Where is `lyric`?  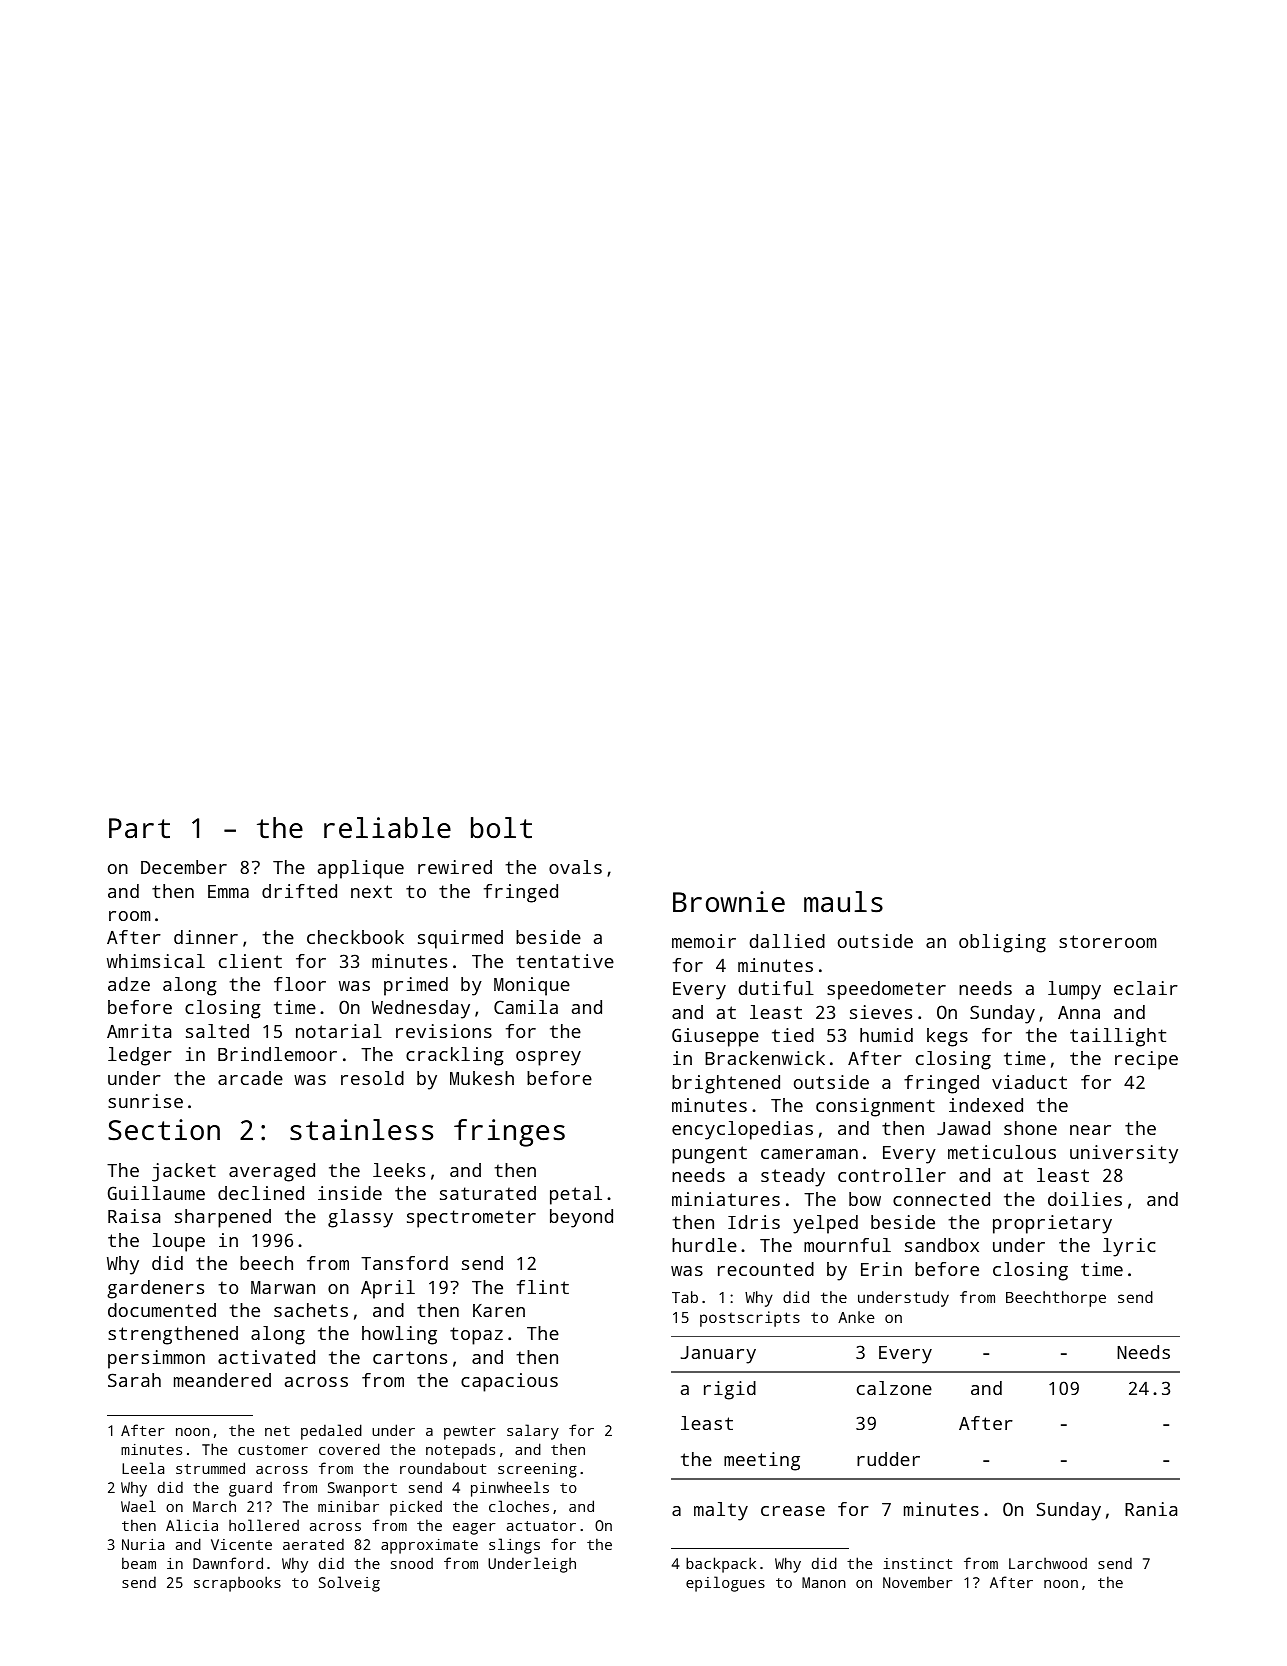 lyric is located at coordinates (1129, 1247).
